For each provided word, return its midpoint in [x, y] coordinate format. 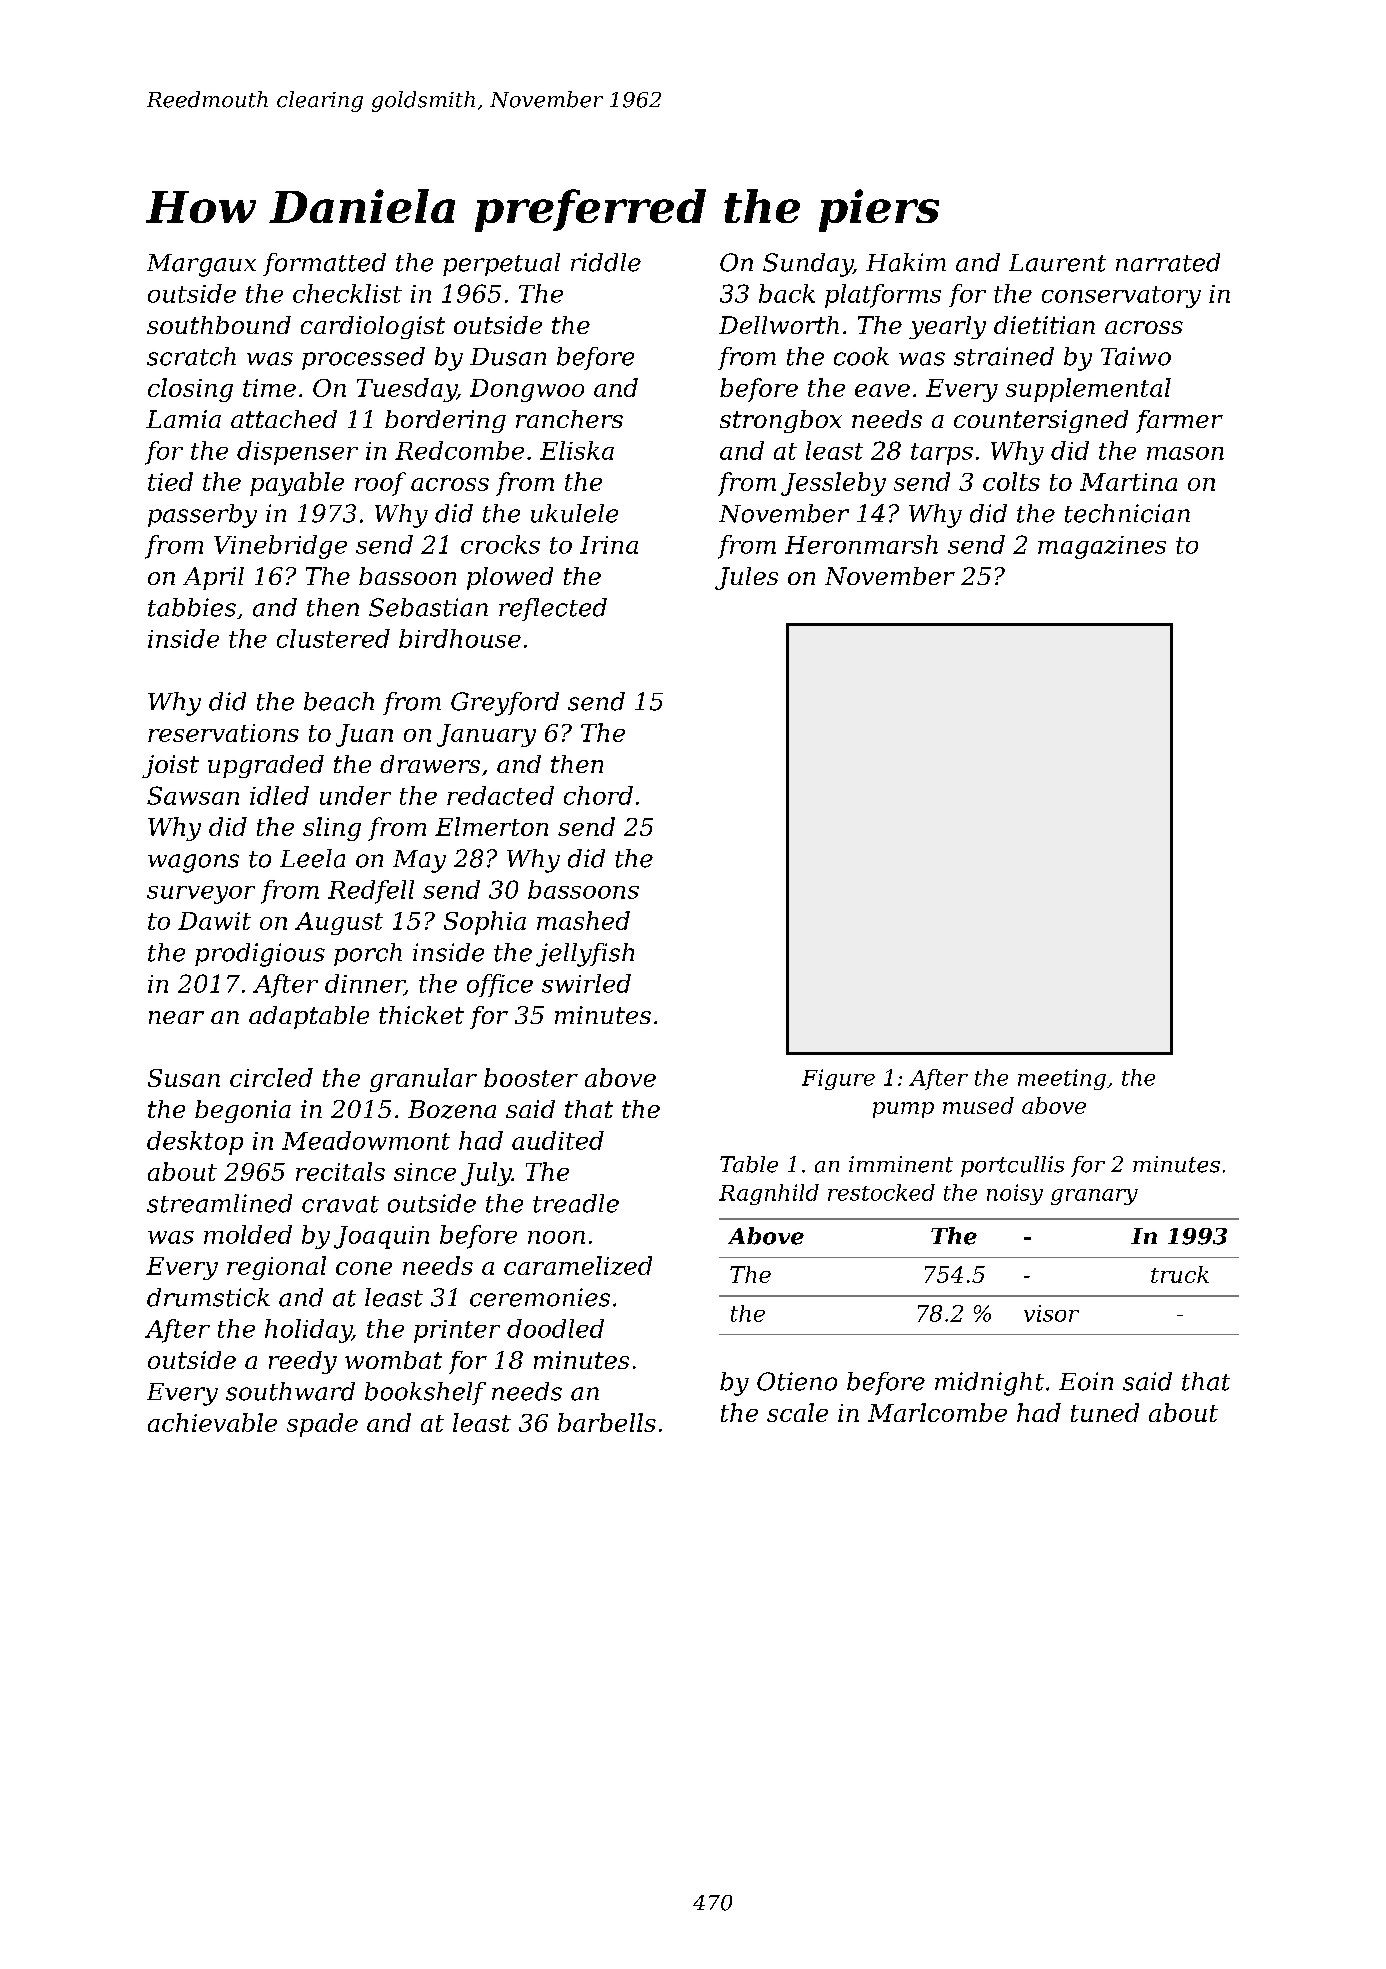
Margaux [201, 265]
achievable [212, 1422]
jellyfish [585, 955]
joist [170, 766]
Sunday [808, 265]
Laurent [1057, 263]
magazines [1102, 547]
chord [598, 795]
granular [423, 1080]
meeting [1062, 1079]
